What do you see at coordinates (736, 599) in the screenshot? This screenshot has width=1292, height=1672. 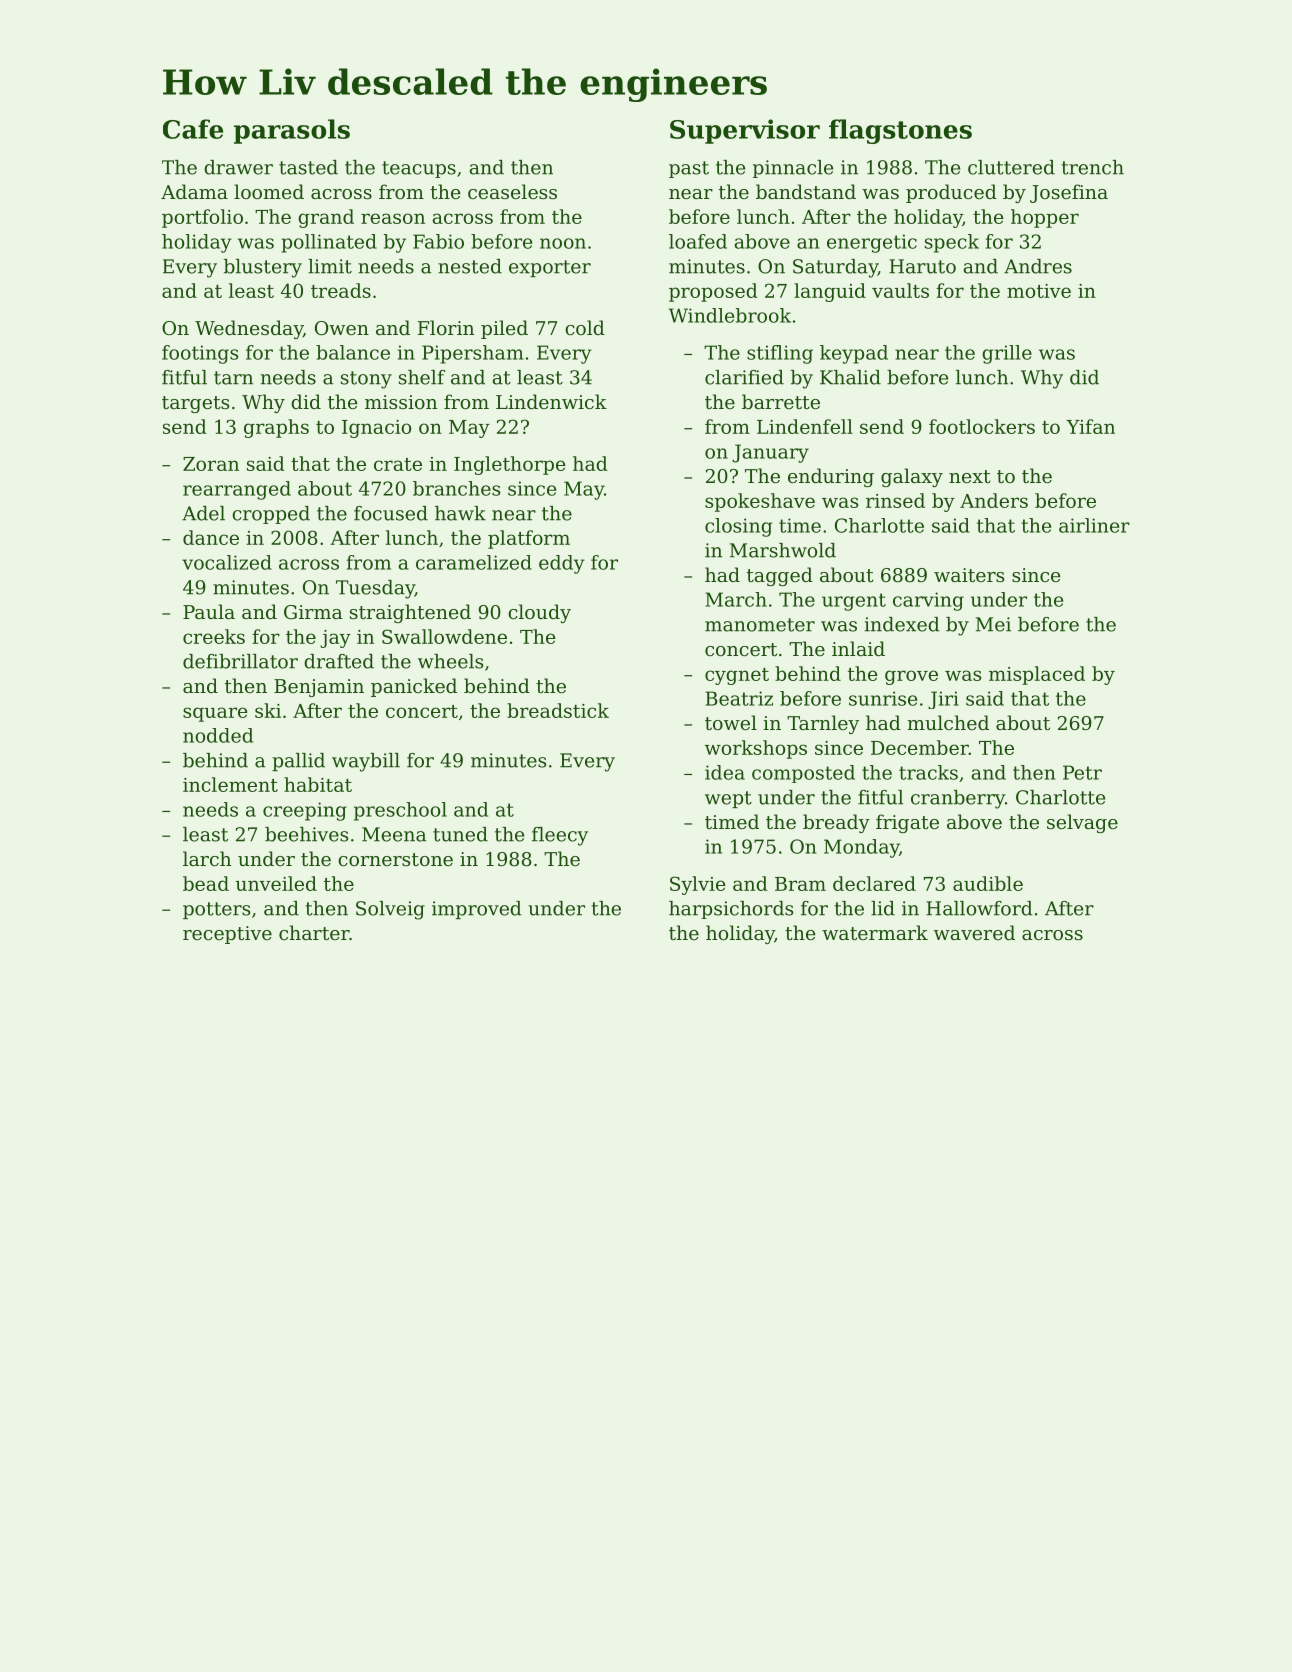 I see `March` at bounding box center [736, 599].
